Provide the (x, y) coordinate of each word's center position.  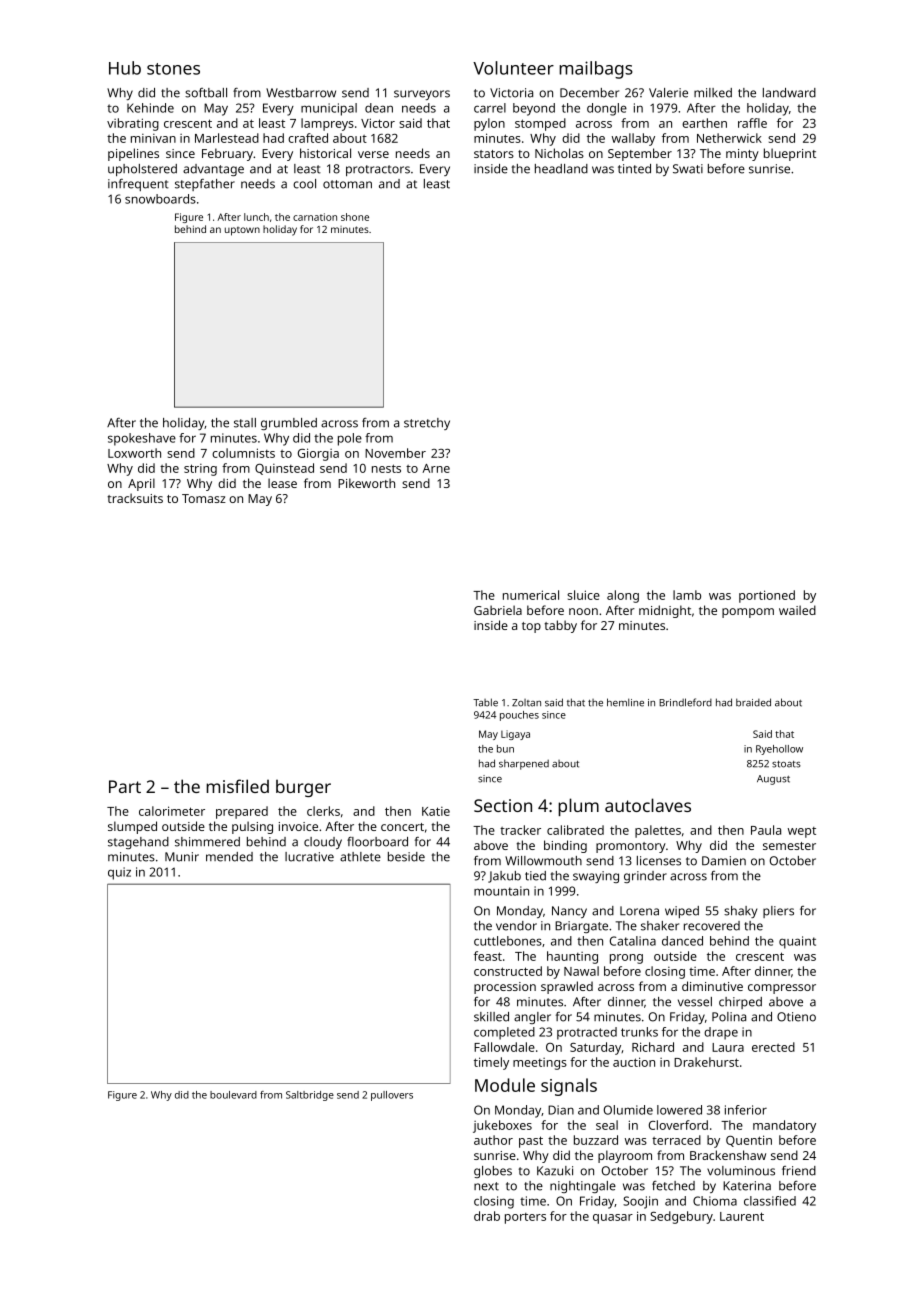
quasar (613, 1219)
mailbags (596, 70)
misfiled (237, 786)
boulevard (233, 1095)
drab (487, 1216)
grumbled (289, 424)
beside (406, 857)
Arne (436, 468)
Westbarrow (301, 93)
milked (713, 93)
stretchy (427, 424)
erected (773, 1047)
